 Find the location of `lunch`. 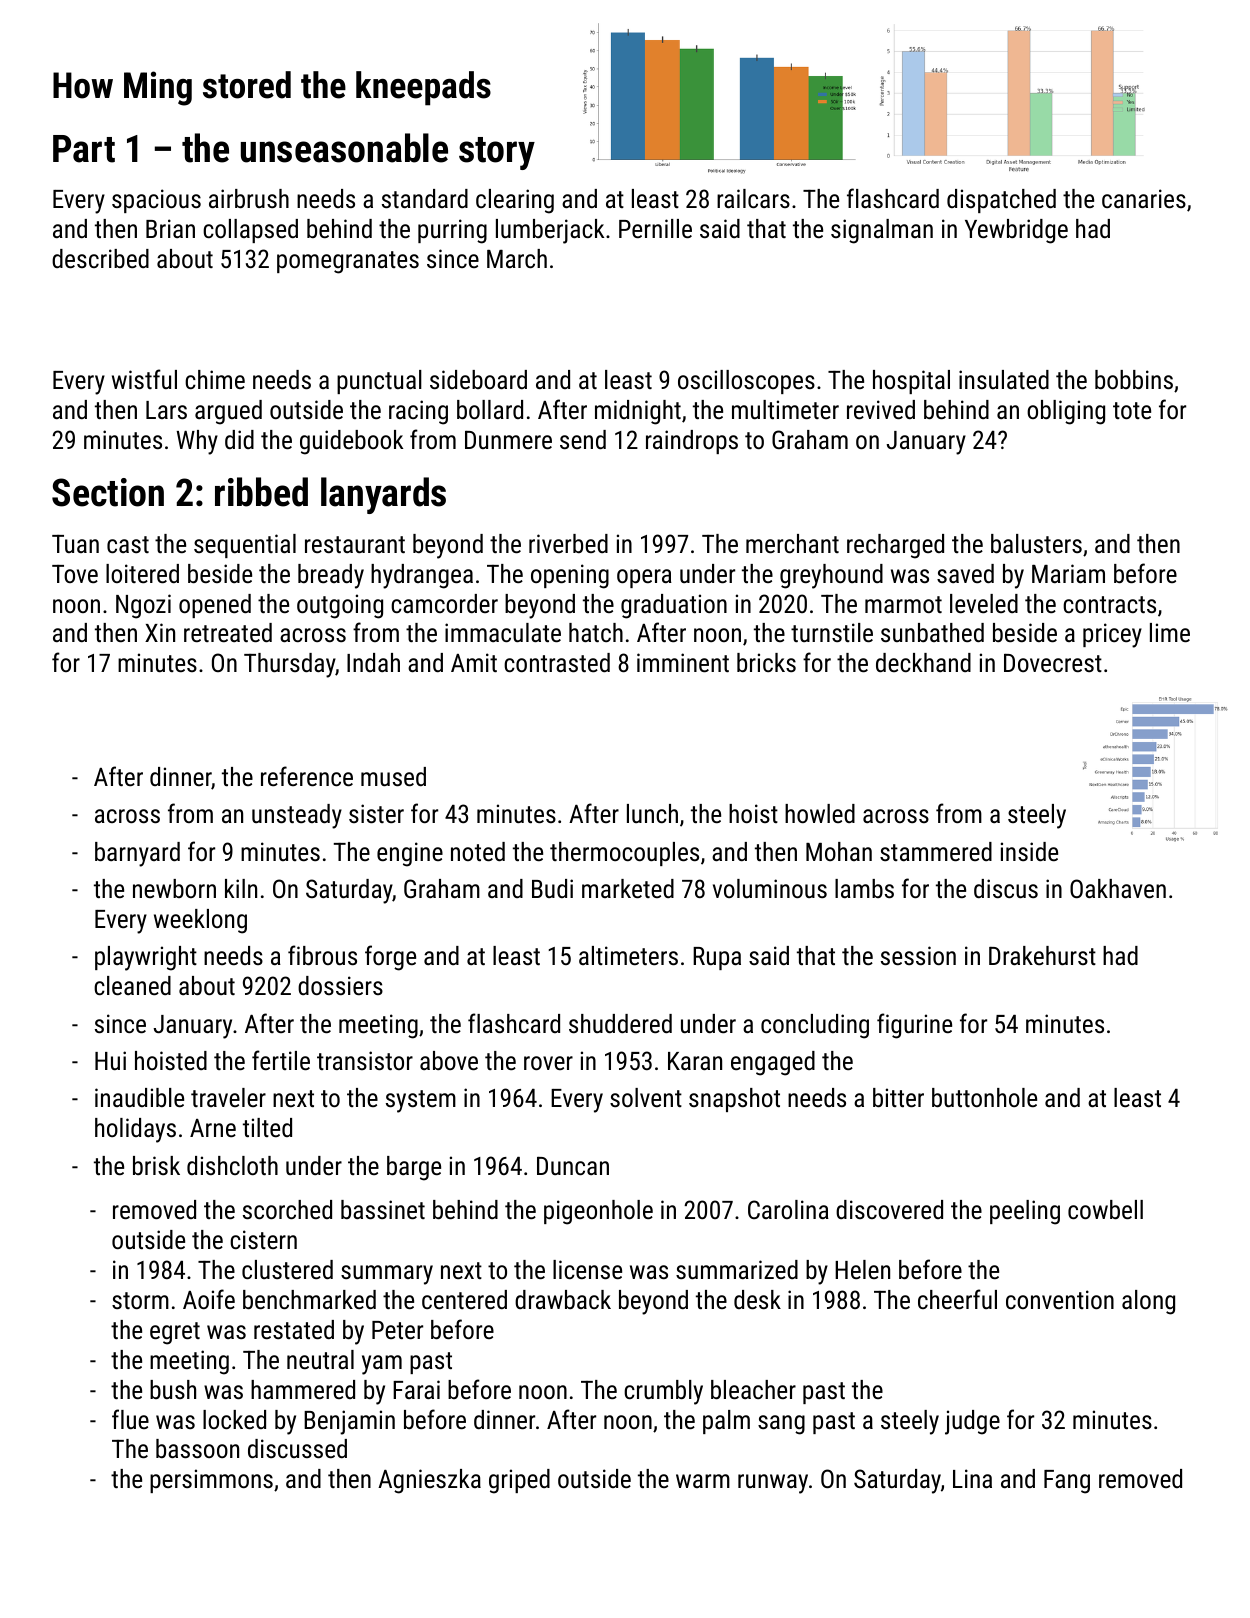

lunch is located at coordinates (652, 813).
